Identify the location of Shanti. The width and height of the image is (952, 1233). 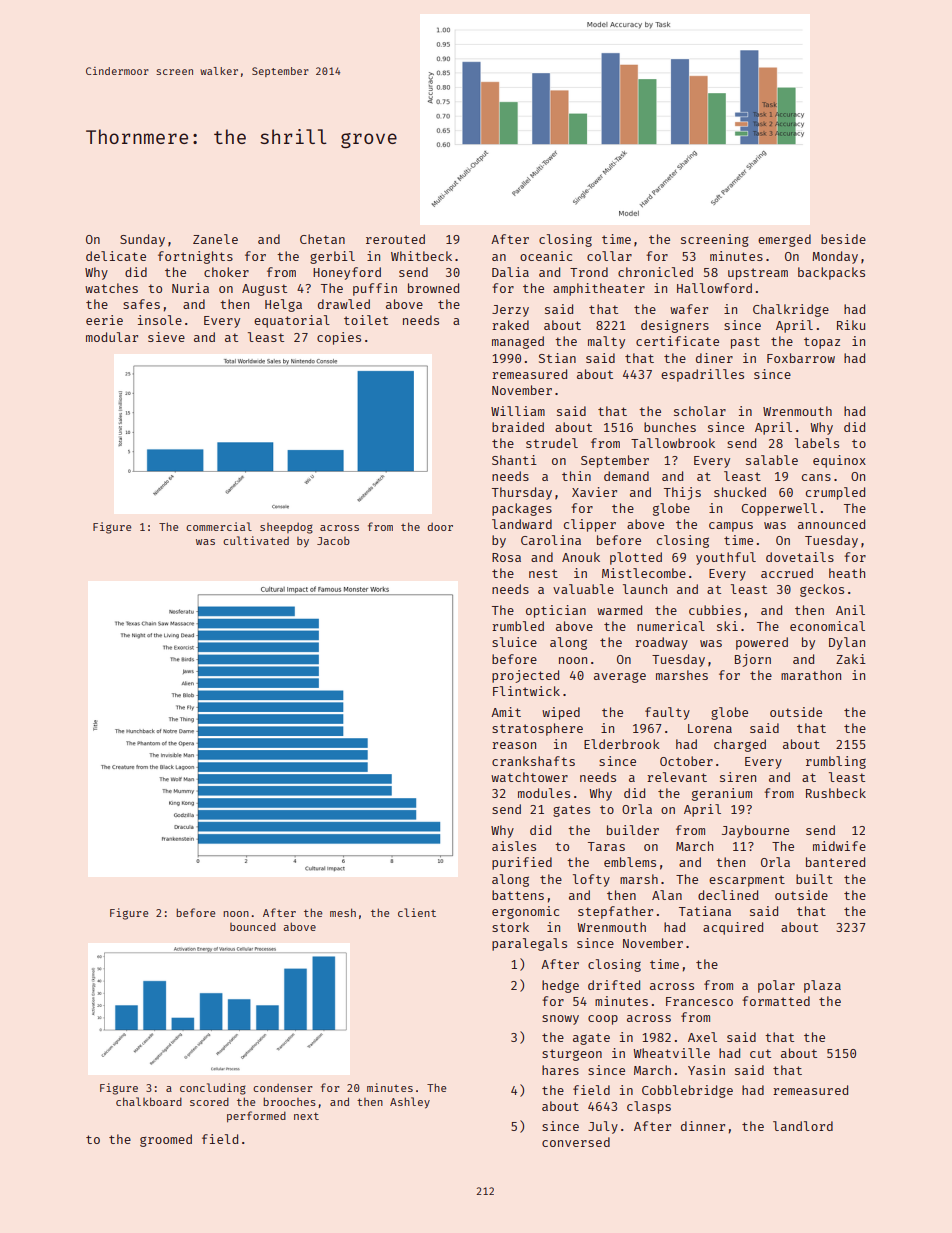
(514, 460).
